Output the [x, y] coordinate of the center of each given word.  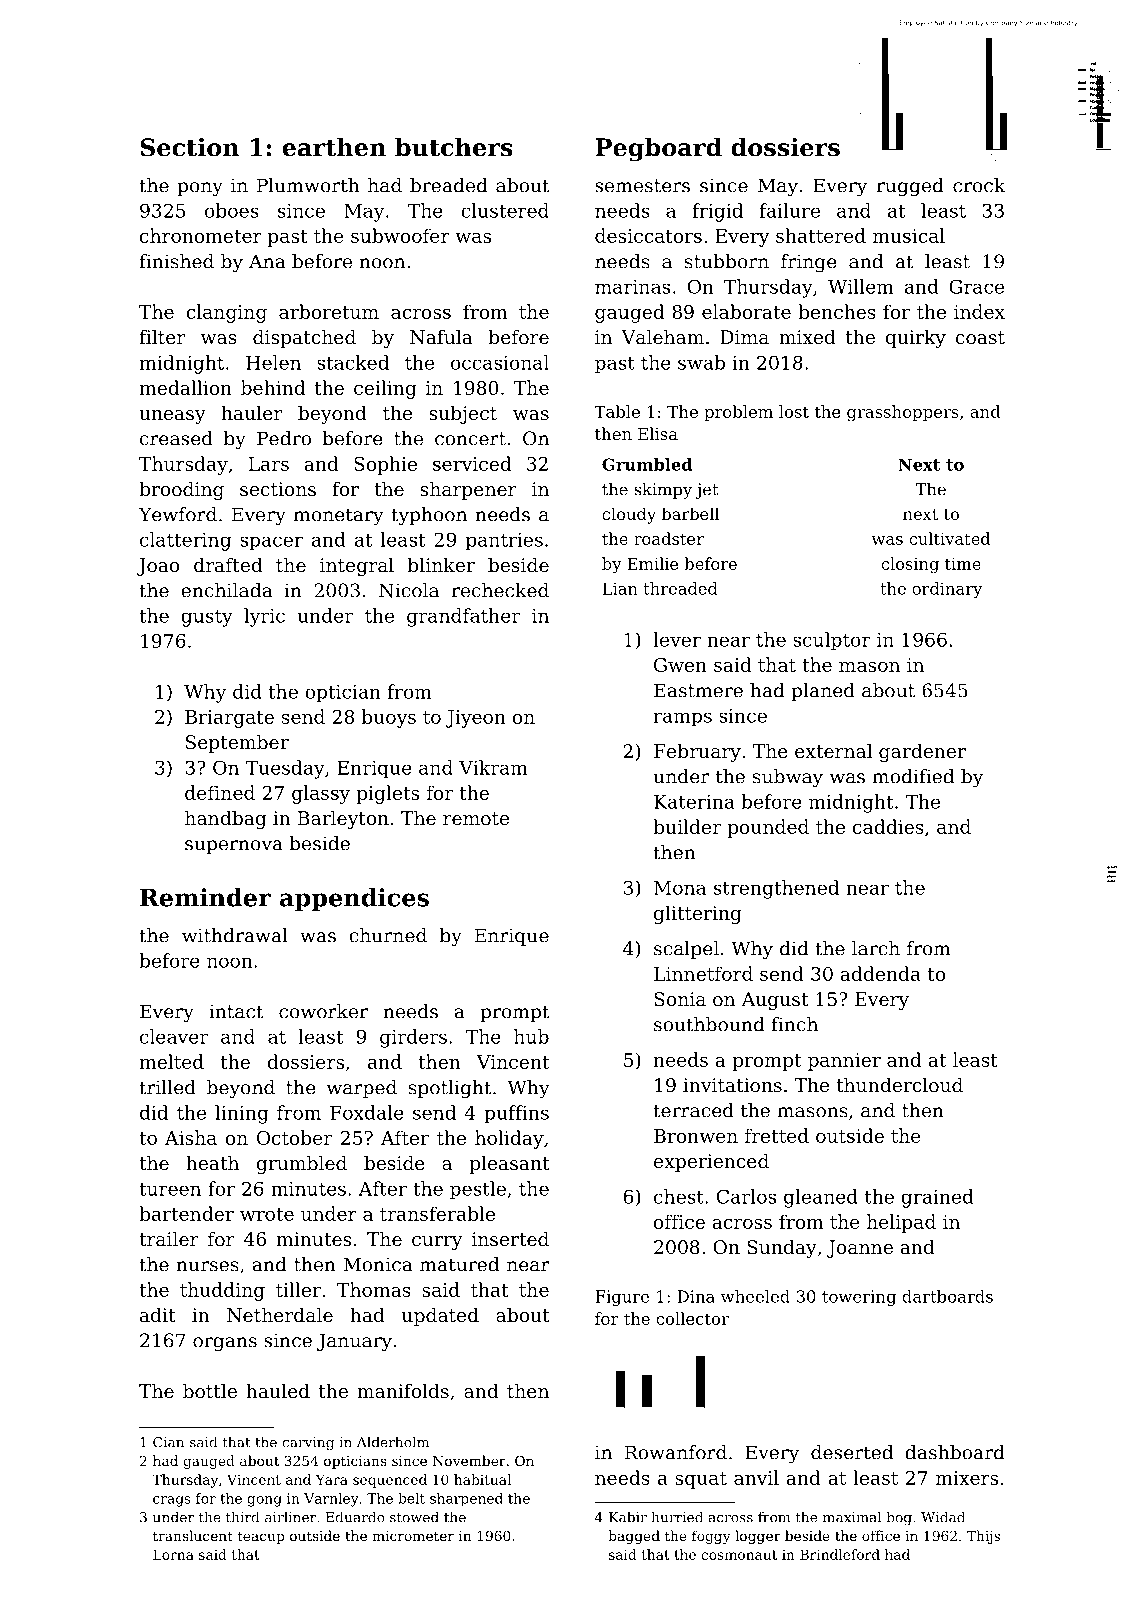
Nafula [441, 337]
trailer [169, 1238]
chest [679, 1196]
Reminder [205, 897]
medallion [185, 387]
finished [177, 261]
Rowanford [676, 1452]
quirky [916, 338]
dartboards [947, 1296]
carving [308, 1444]
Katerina [694, 802]
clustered [505, 210]
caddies [888, 826]
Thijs [983, 1537]
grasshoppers [903, 413]
